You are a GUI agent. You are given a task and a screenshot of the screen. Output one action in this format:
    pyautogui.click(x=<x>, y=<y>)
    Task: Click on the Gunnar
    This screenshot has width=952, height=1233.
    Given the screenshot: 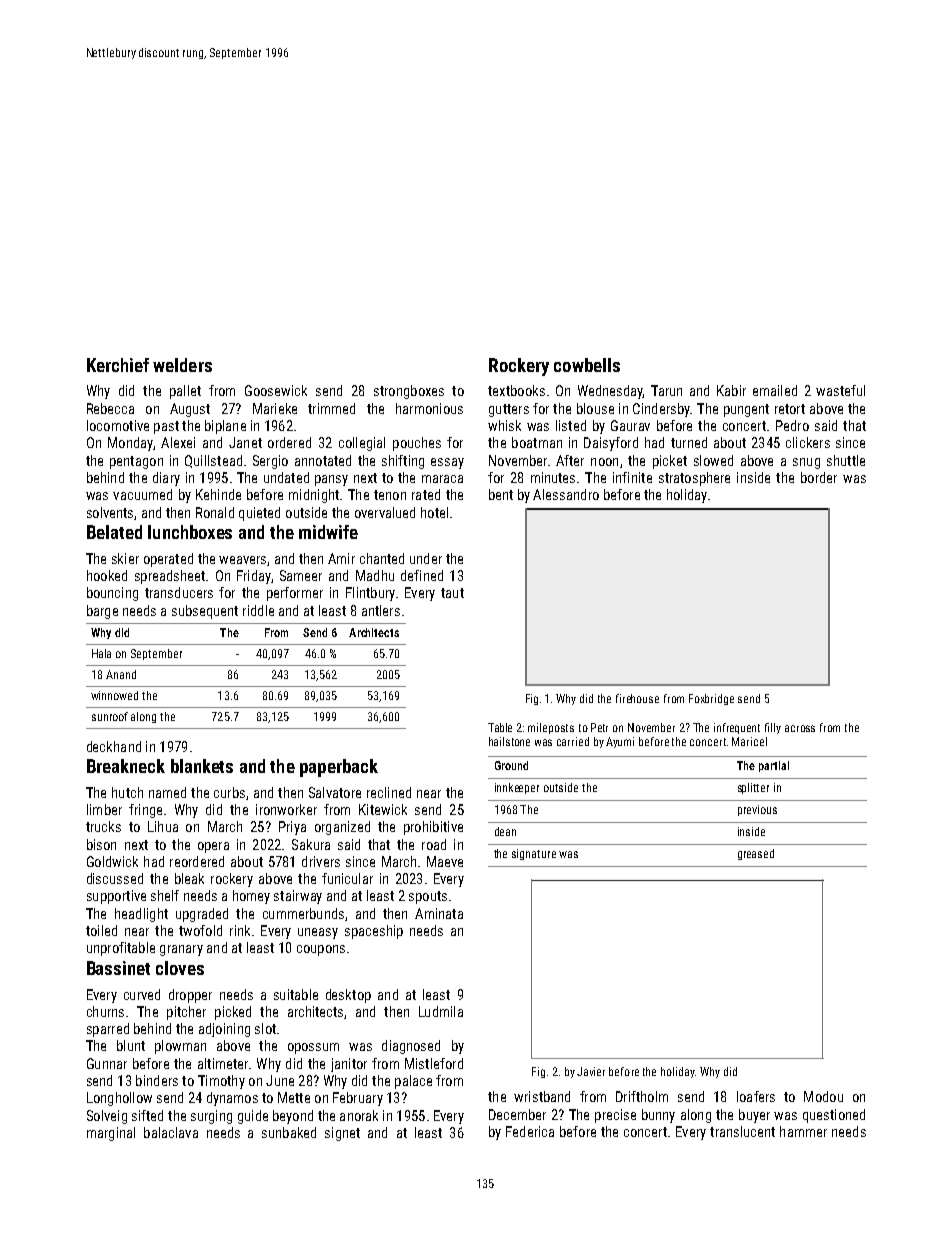 What is the action you would take?
    pyautogui.click(x=107, y=1063)
